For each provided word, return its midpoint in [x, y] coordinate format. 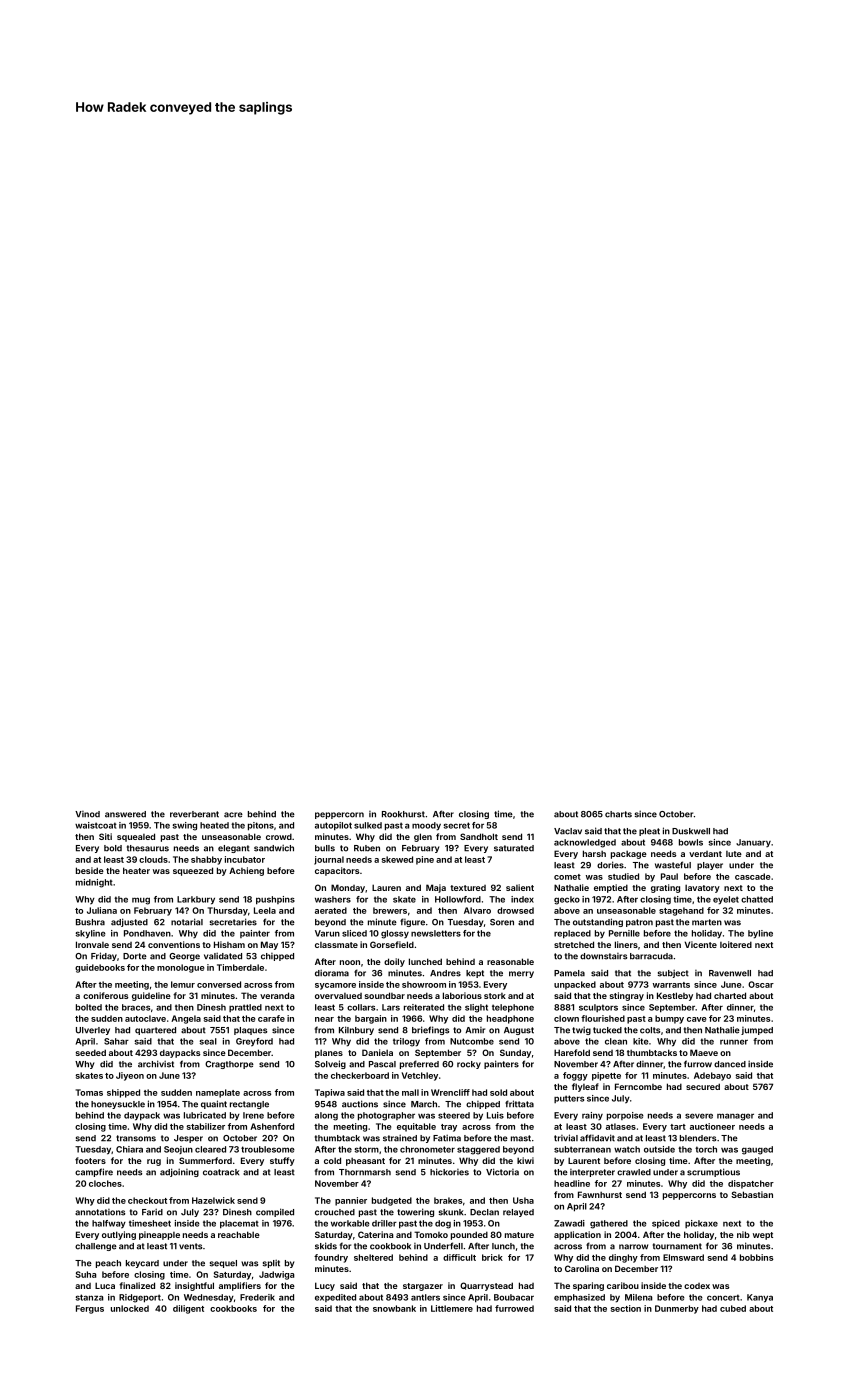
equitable [416, 1127]
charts [618, 814]
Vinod [87, 814]
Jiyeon [130, 1076]
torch [706, 1149]
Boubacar [514, 1297]
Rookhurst [403, 814]
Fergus [90, 1309]
